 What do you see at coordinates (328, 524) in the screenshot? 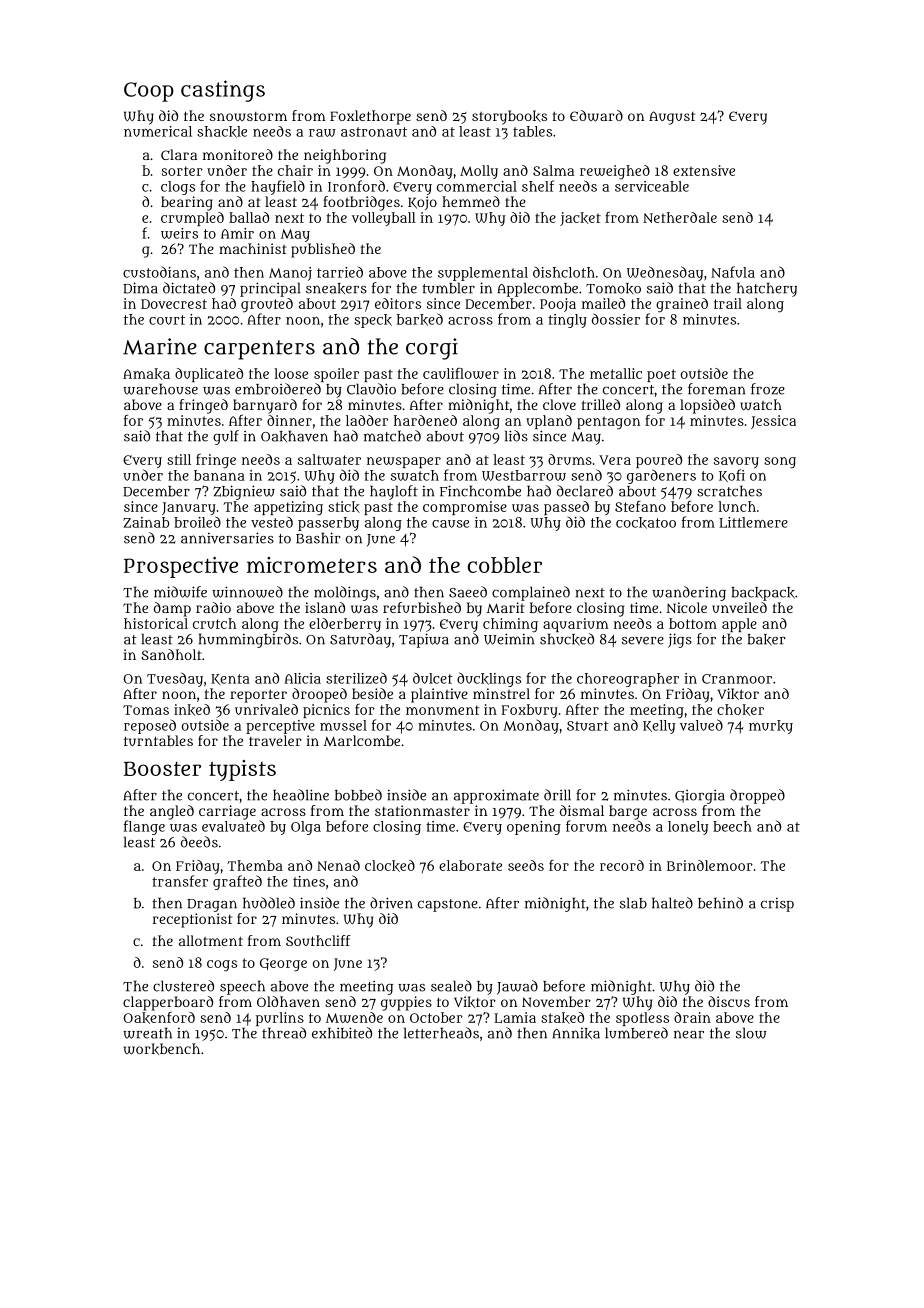
I see `passerby` at bounding box center [328, 524].
